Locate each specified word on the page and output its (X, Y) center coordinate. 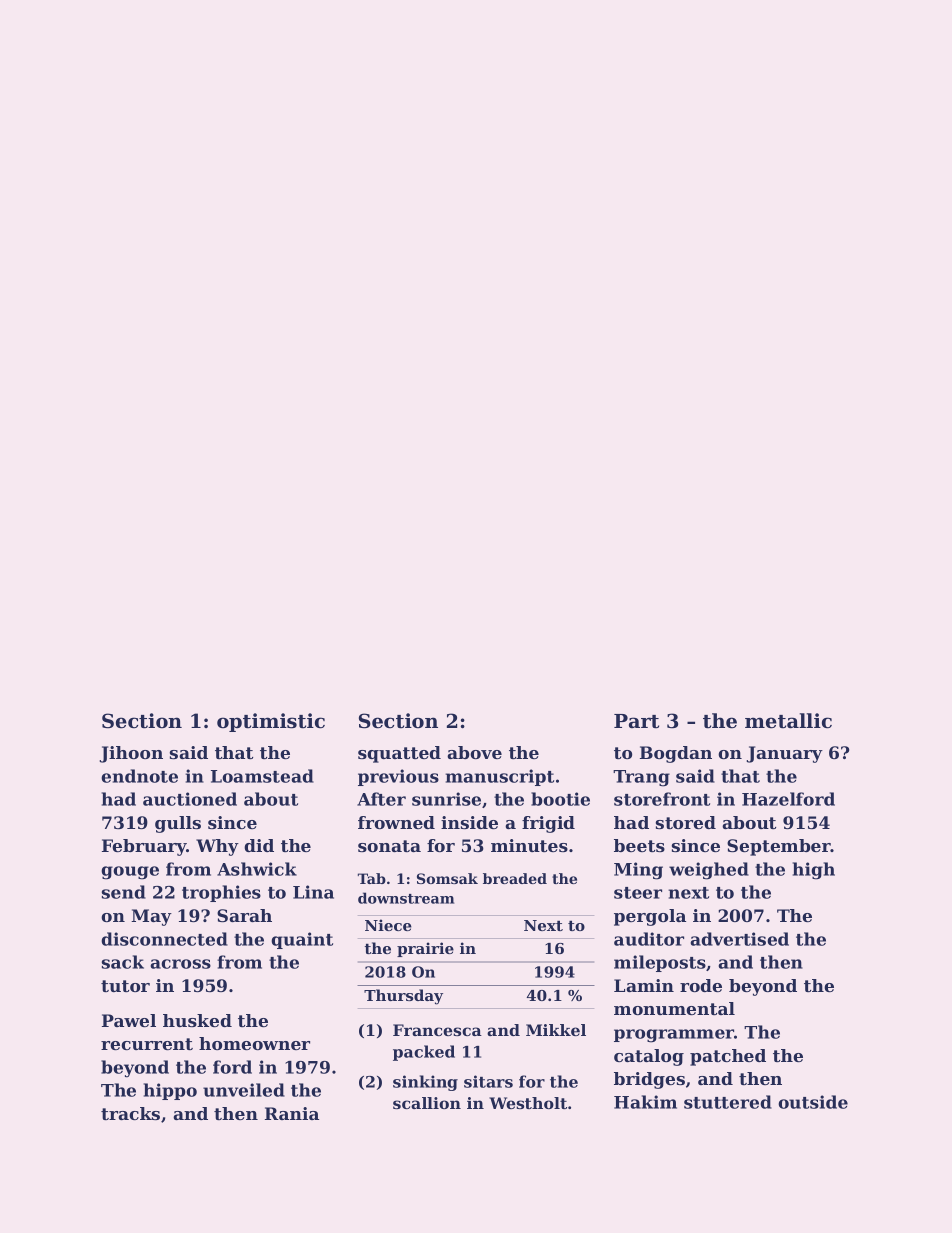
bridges (649, 1080)
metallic (788, 721)
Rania (292, 1113)
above (474, 752)
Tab (372, 878)
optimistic (271, 722)
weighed (709, 871)
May (151, 917)
